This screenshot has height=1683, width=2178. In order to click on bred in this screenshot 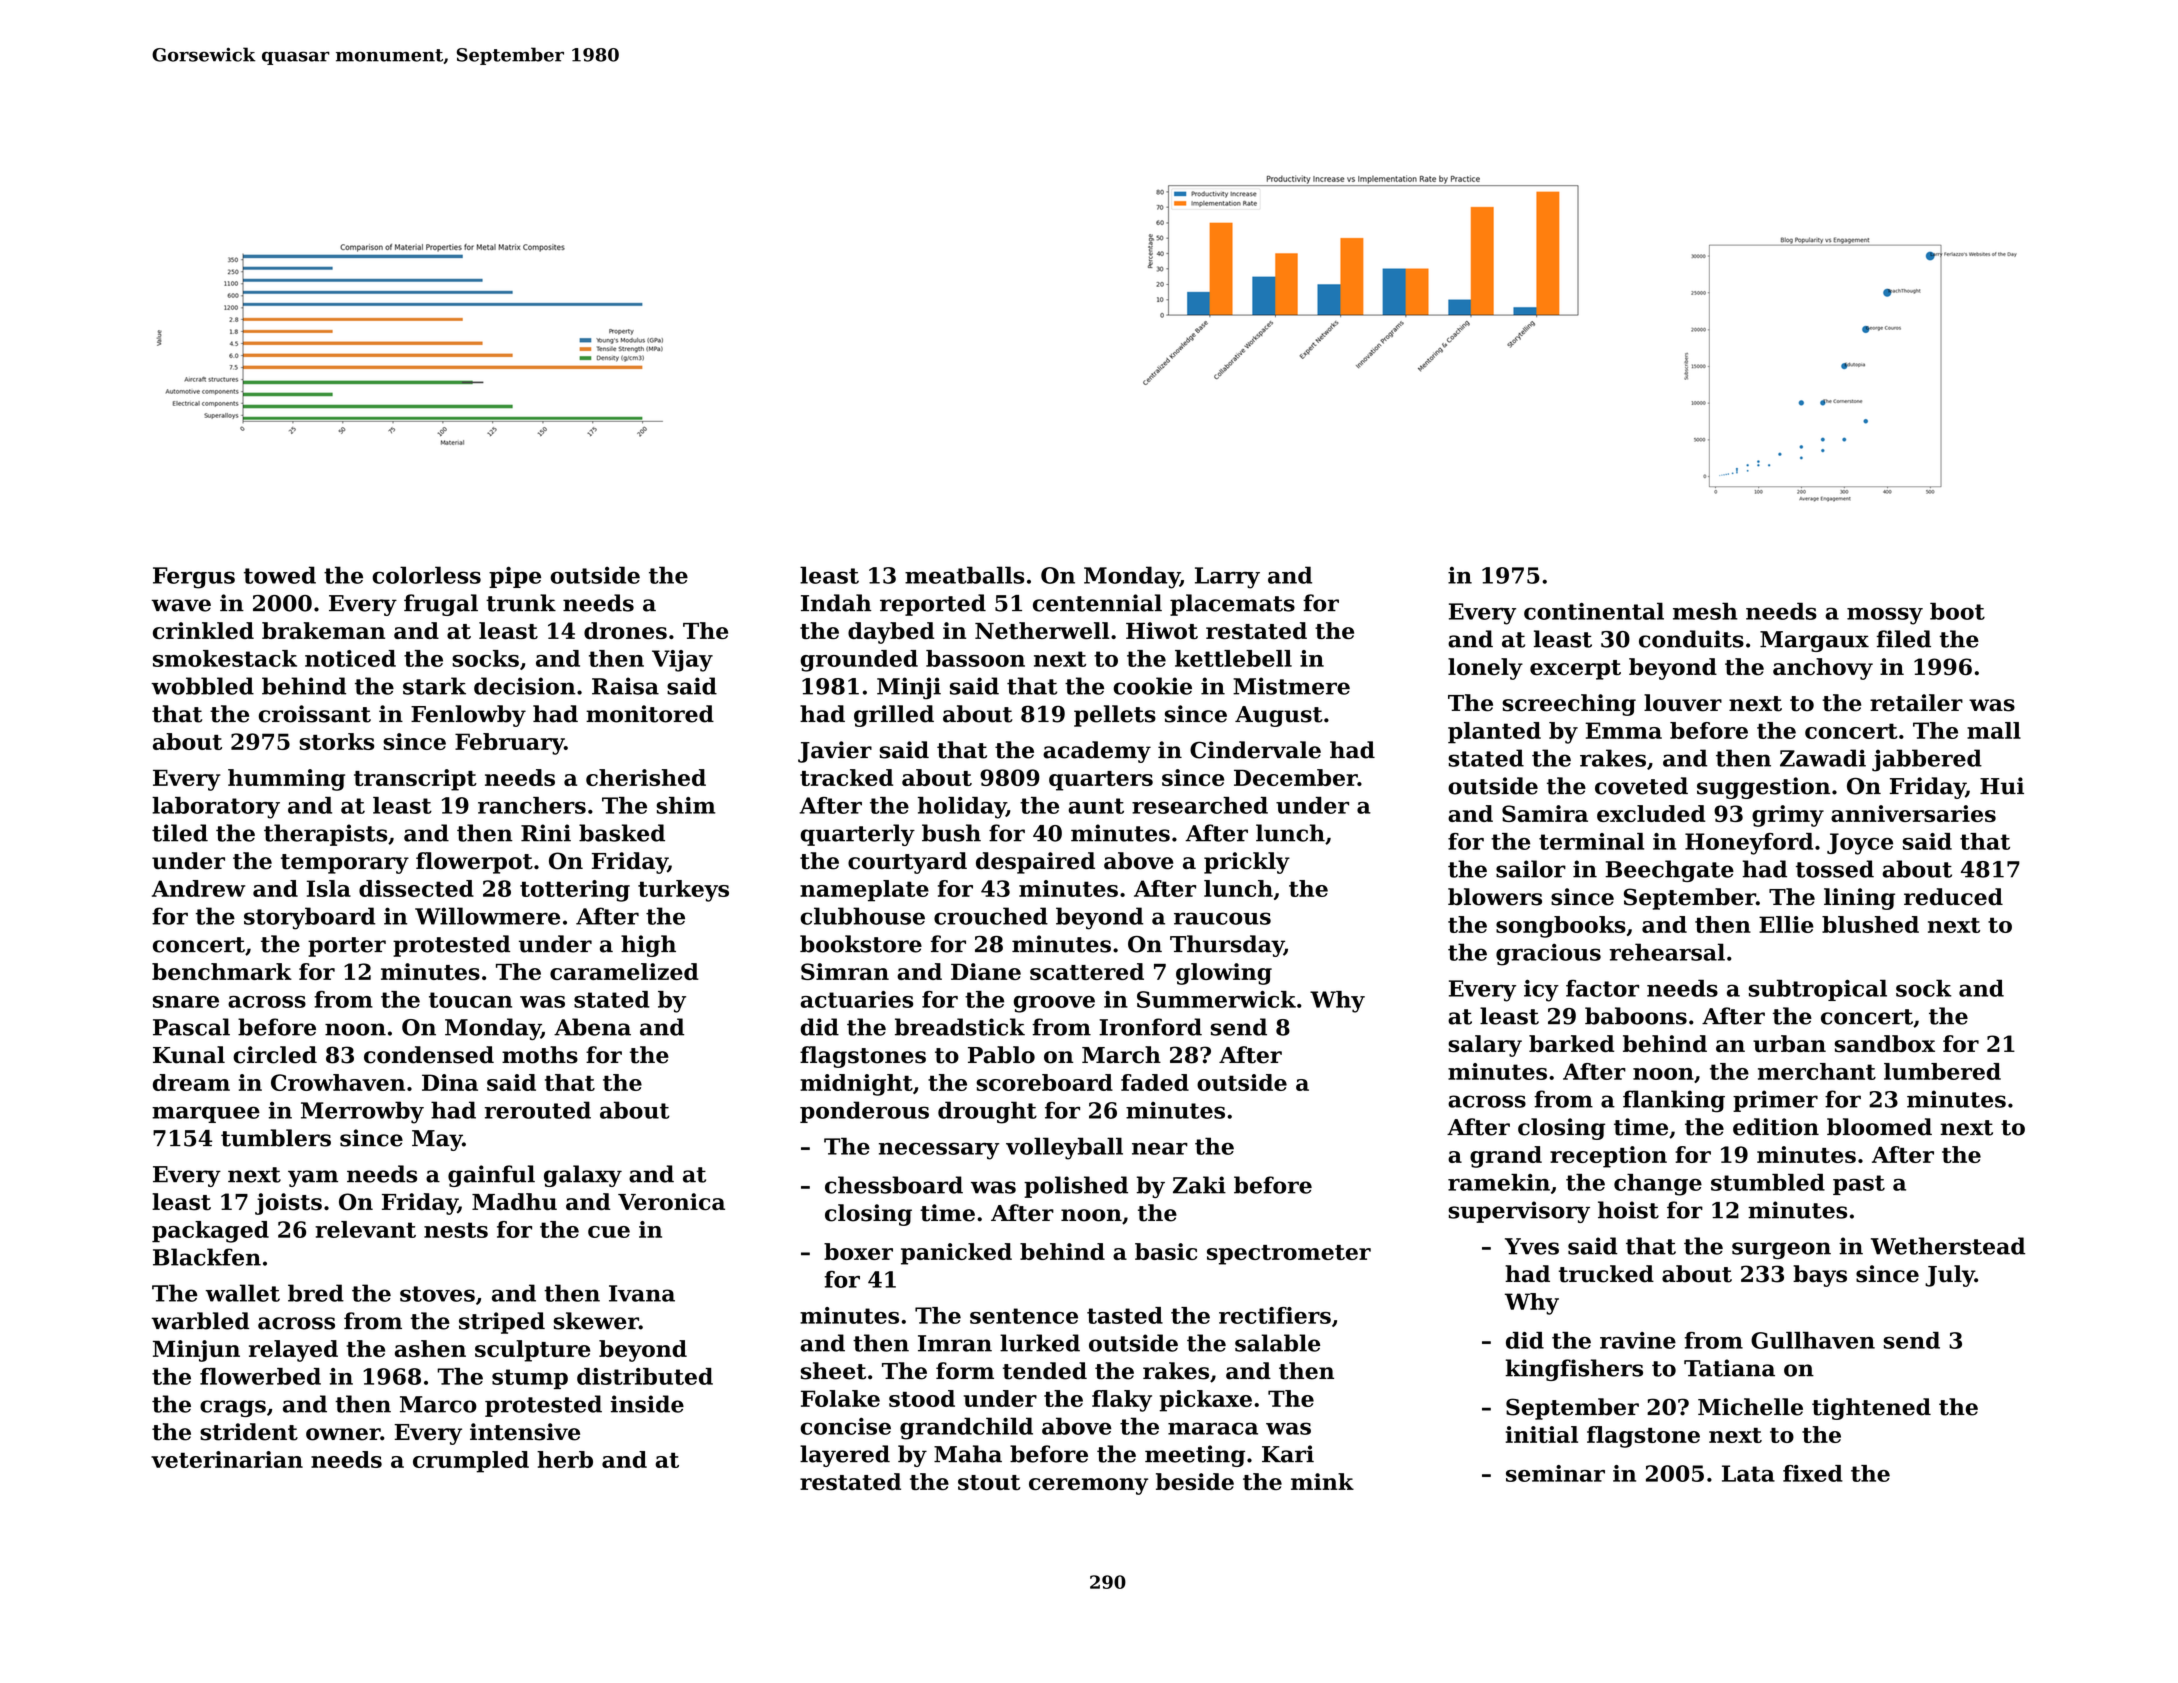, I will do `click(316, 1293)`.
